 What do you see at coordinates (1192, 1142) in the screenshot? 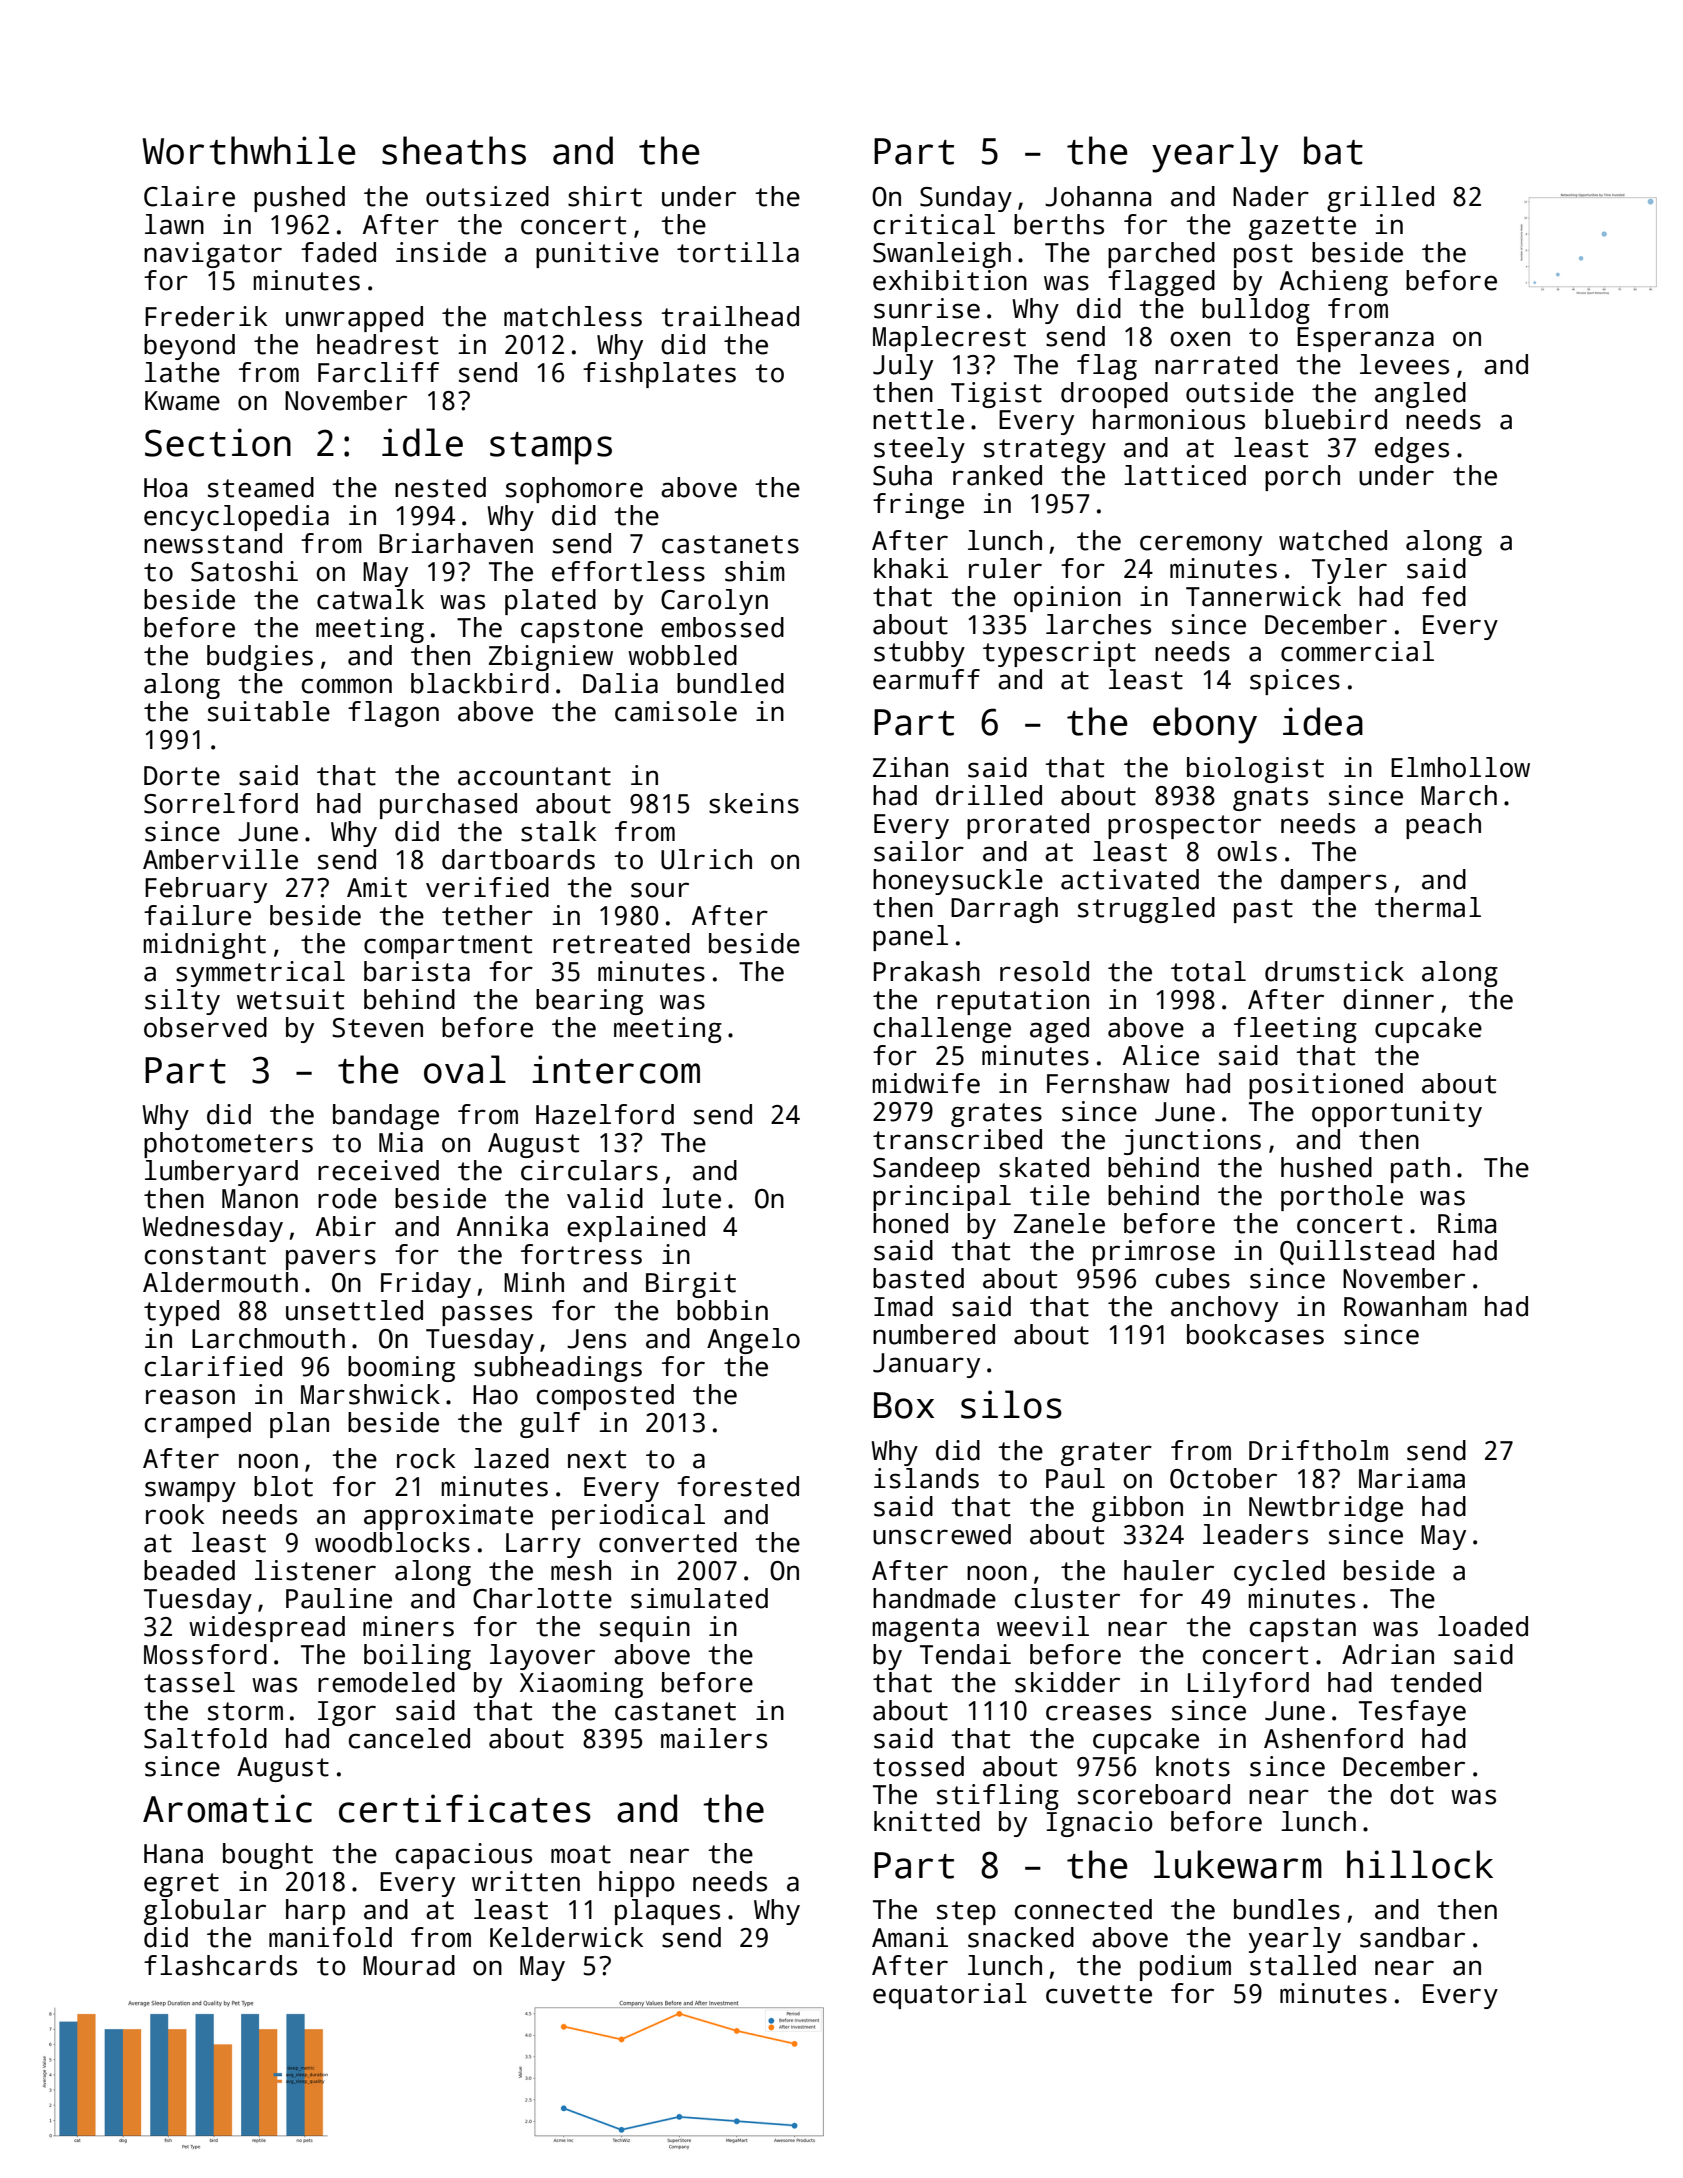
I see `junctions` at bounding box center [1192, 1142].
